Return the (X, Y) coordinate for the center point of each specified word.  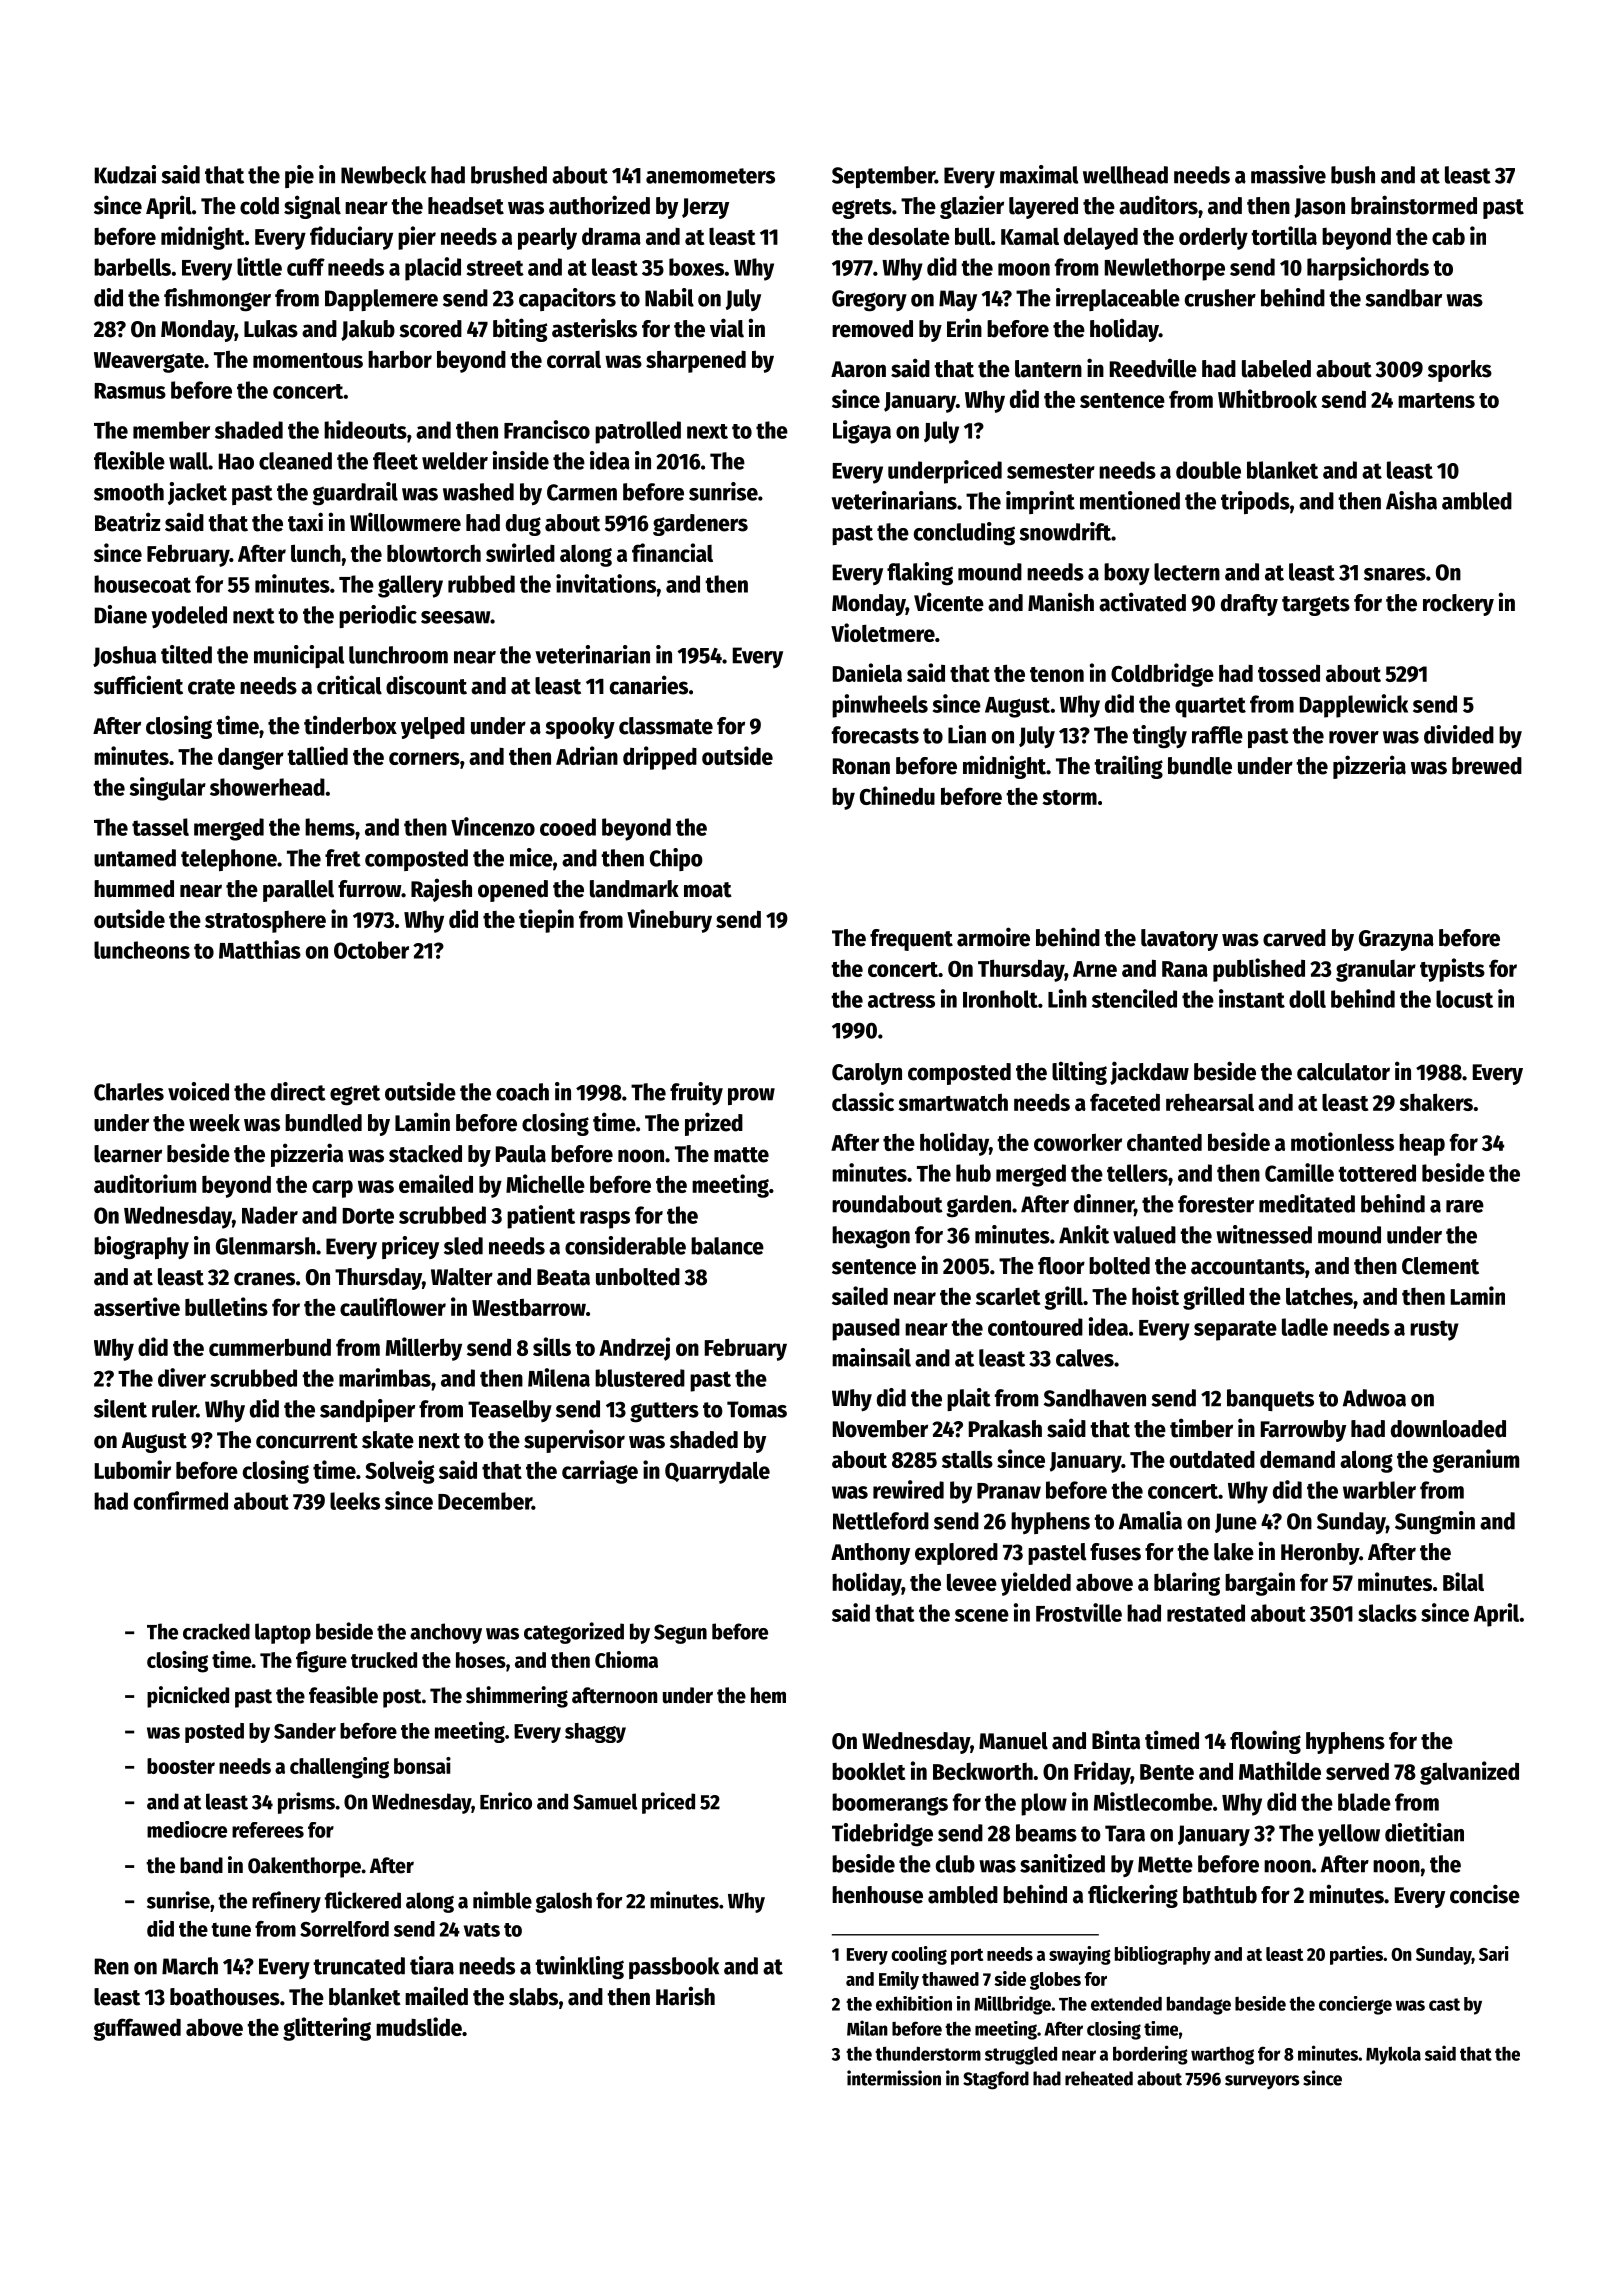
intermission (894, 2078)
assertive (137, 1306)
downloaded (1448, 1429)
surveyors (1262, 2082)
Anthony (870, 1554)
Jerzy (705, 208)
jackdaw (1149, 1073)
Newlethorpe (1165, 269)
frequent (911, 940)
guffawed (137, 2029)
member (171, 430)
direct (298, 1091)
